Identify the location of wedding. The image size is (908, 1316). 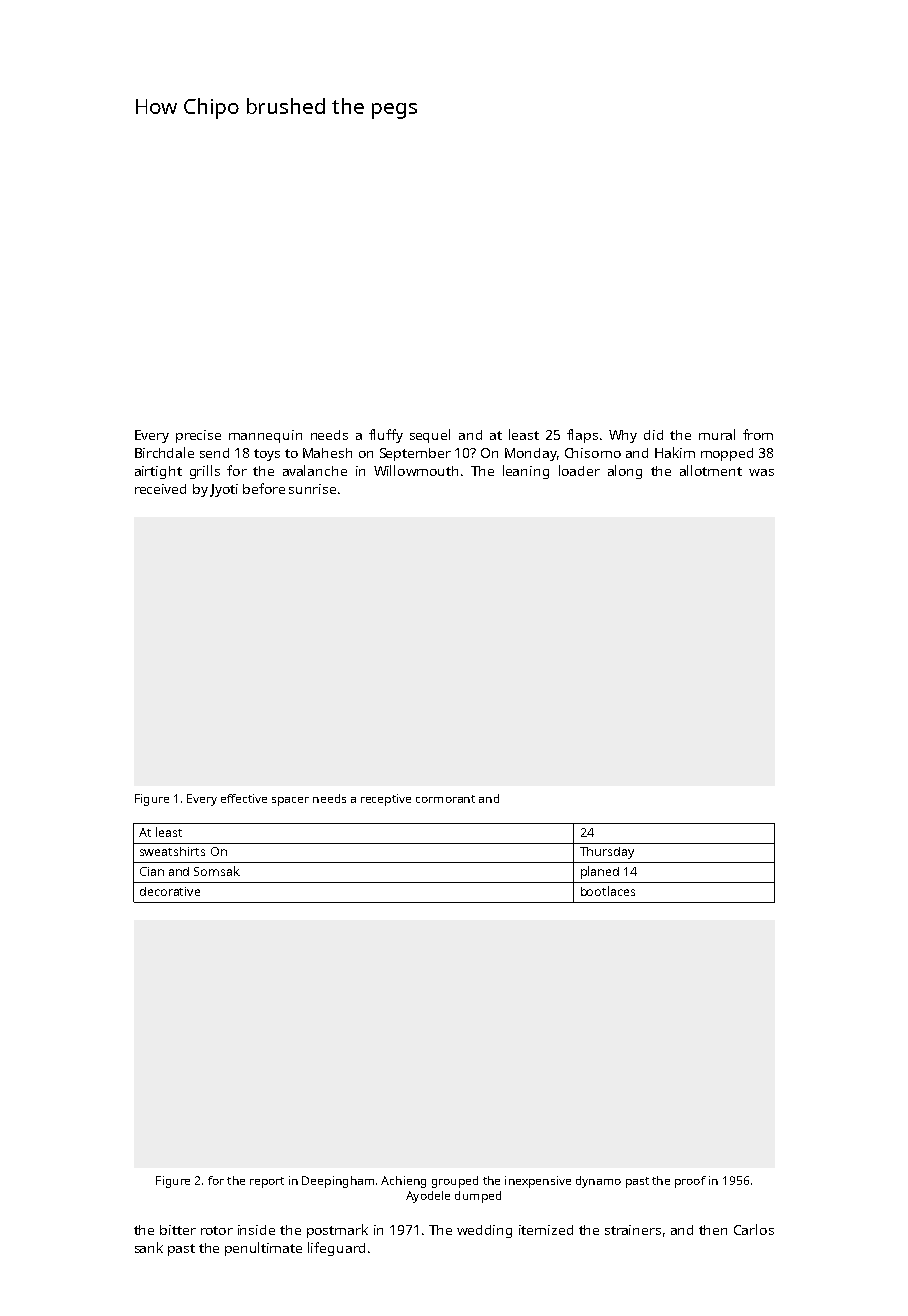
(484, 1231).
